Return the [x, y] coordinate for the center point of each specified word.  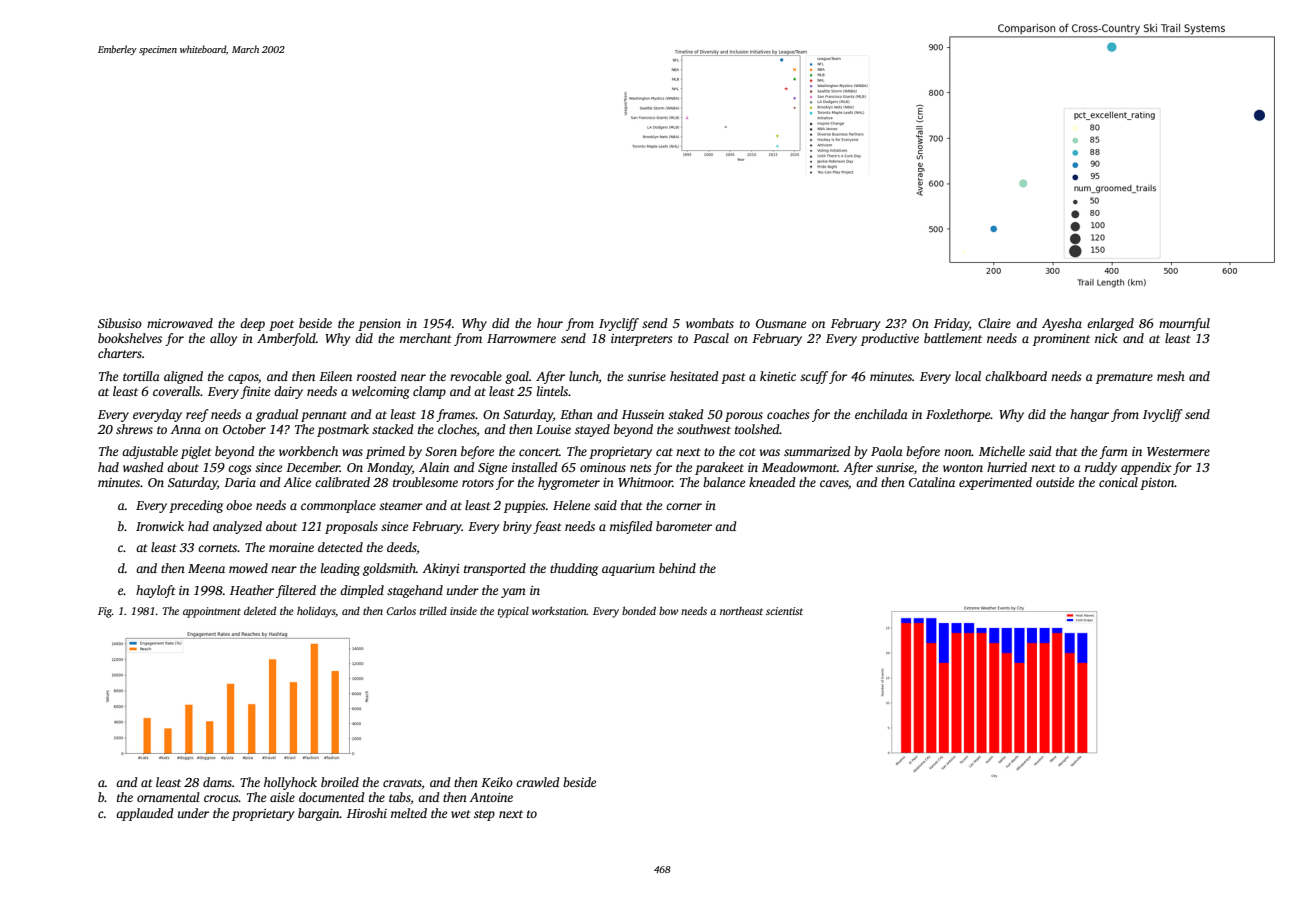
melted [409, 813]
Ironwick [160, 526]
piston [1157, 484]
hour [550, 323]
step [484, 815]
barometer [684, 526]
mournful [1184, 324]
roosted [377, 376]
